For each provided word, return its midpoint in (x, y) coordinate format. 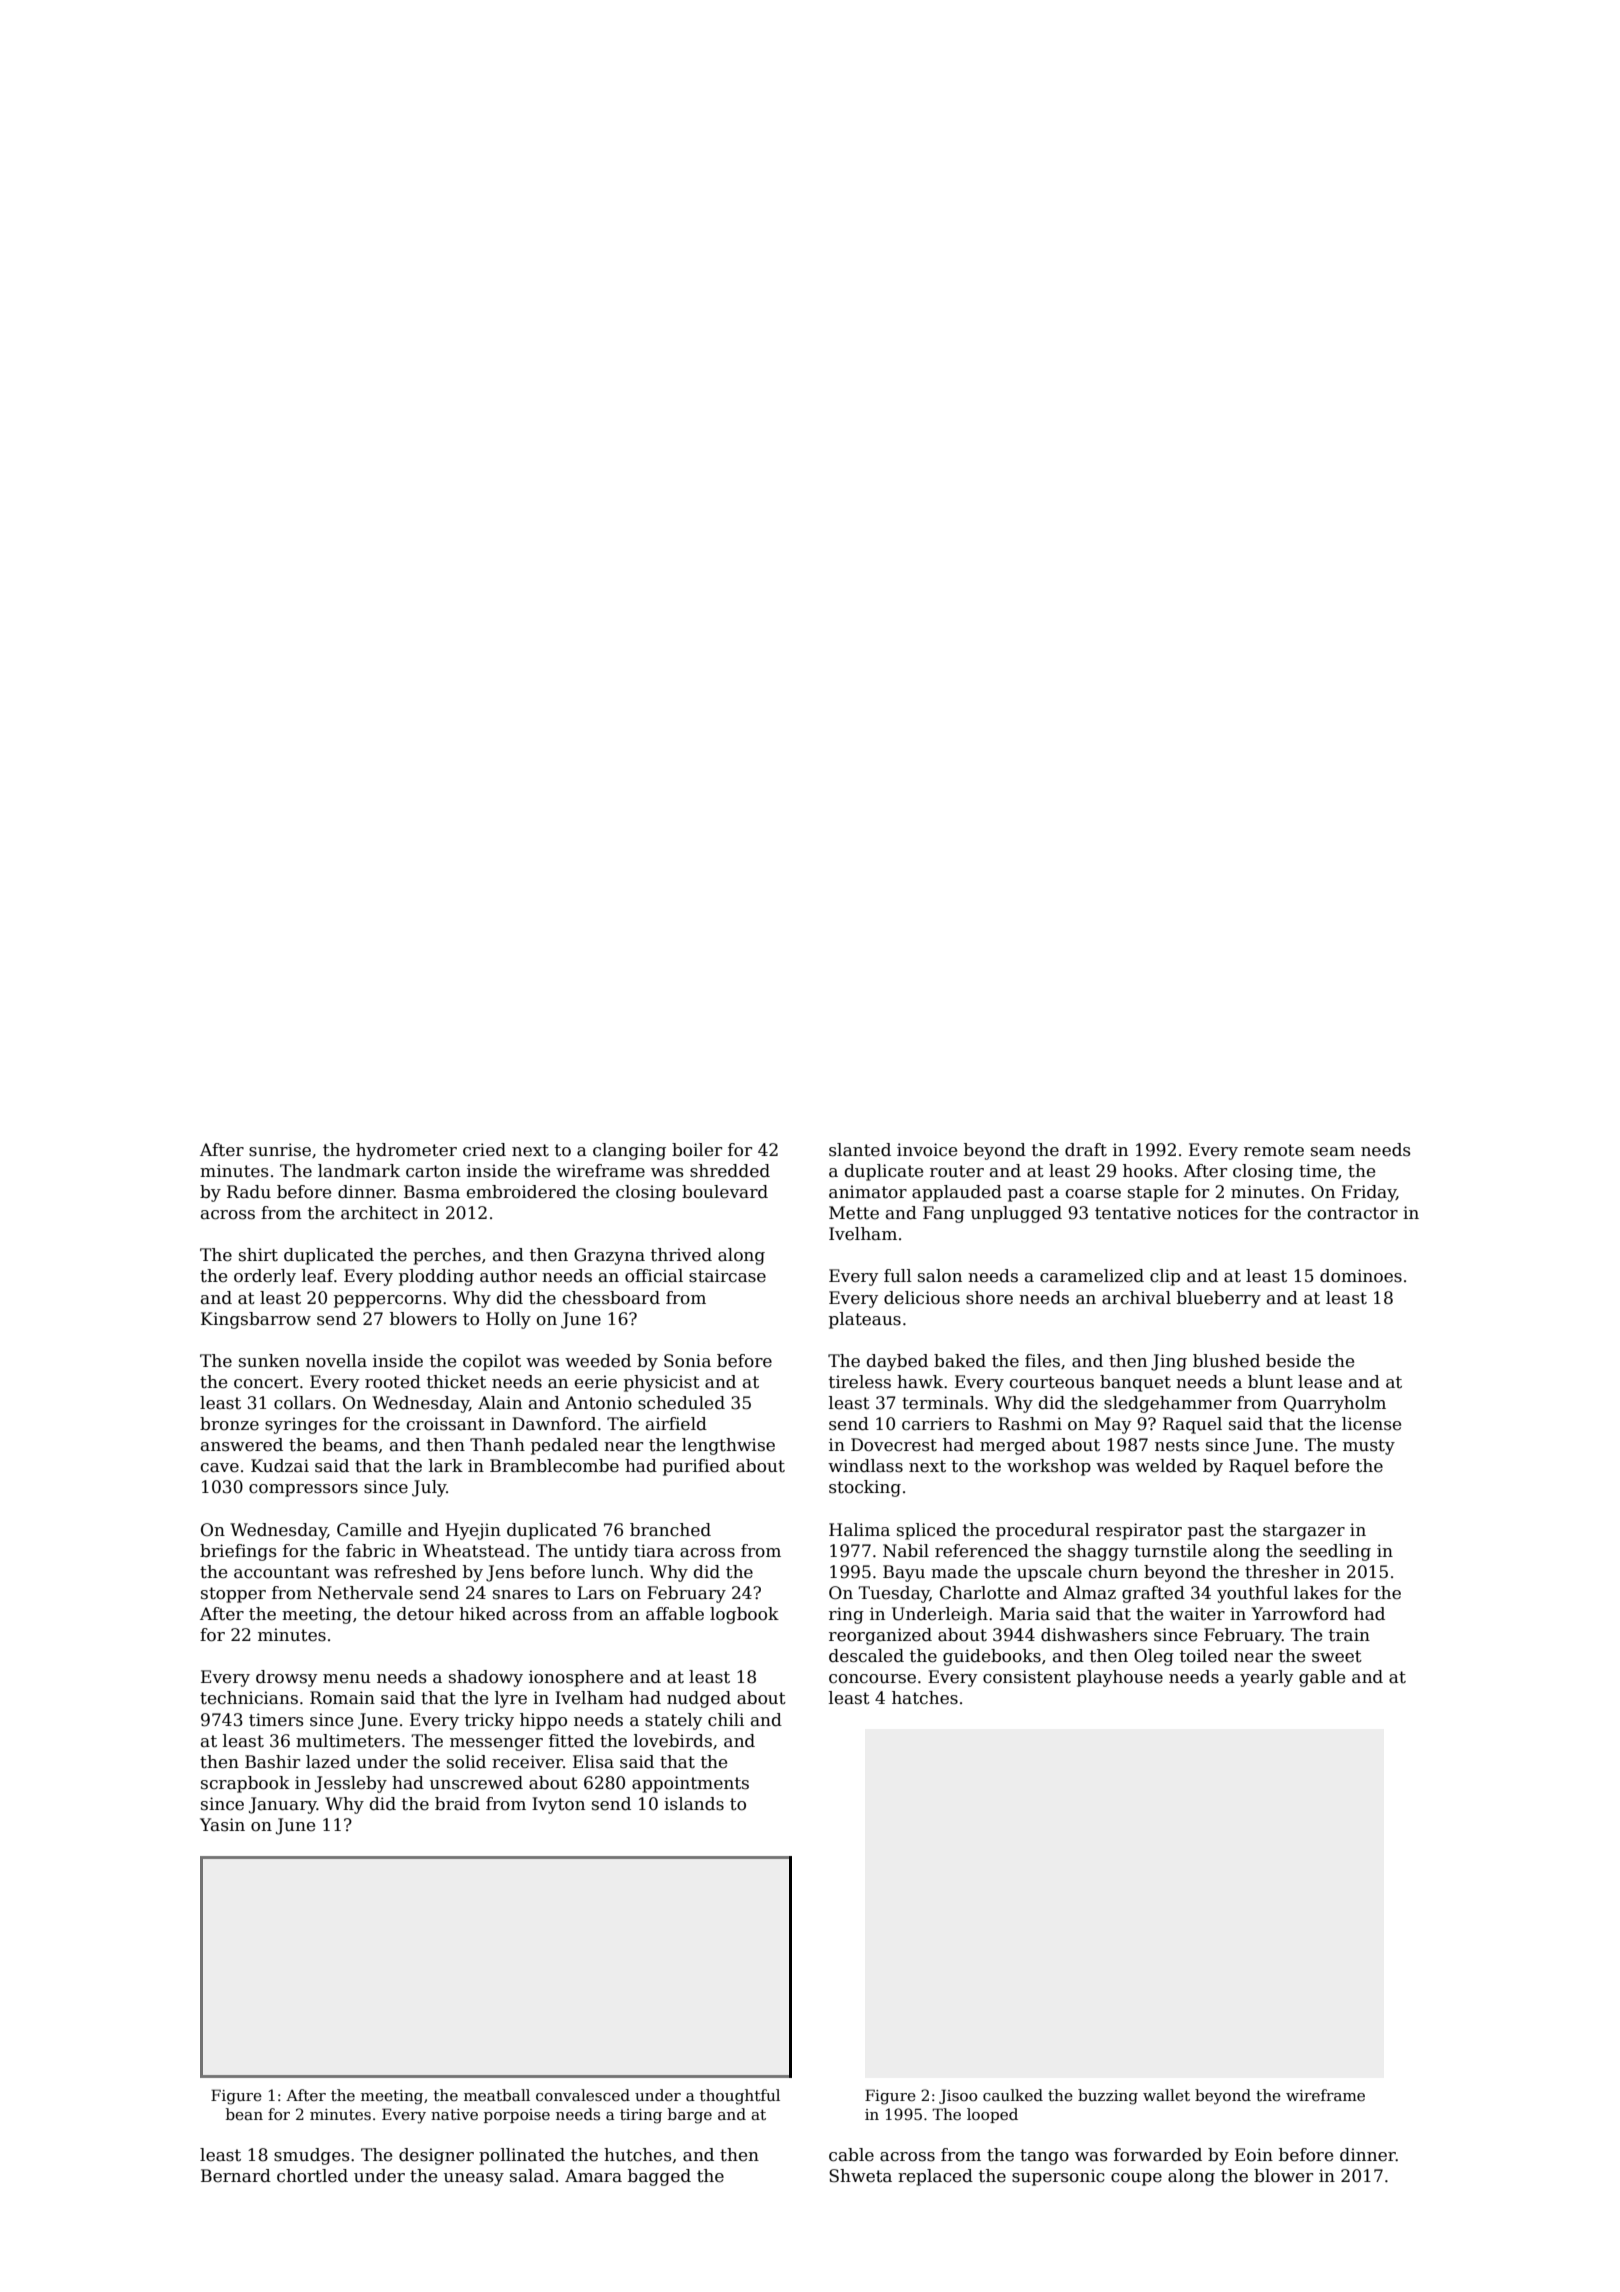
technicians (249, 1698)
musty (1369, 1447)
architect (379, 1213)
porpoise (517, 2116)
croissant (446, 1424)
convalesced (583, 2095)
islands (694, 1804)
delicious (922, 1298)
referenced (982, 1551)
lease (1320, 1382)
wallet (1166, 2095)
